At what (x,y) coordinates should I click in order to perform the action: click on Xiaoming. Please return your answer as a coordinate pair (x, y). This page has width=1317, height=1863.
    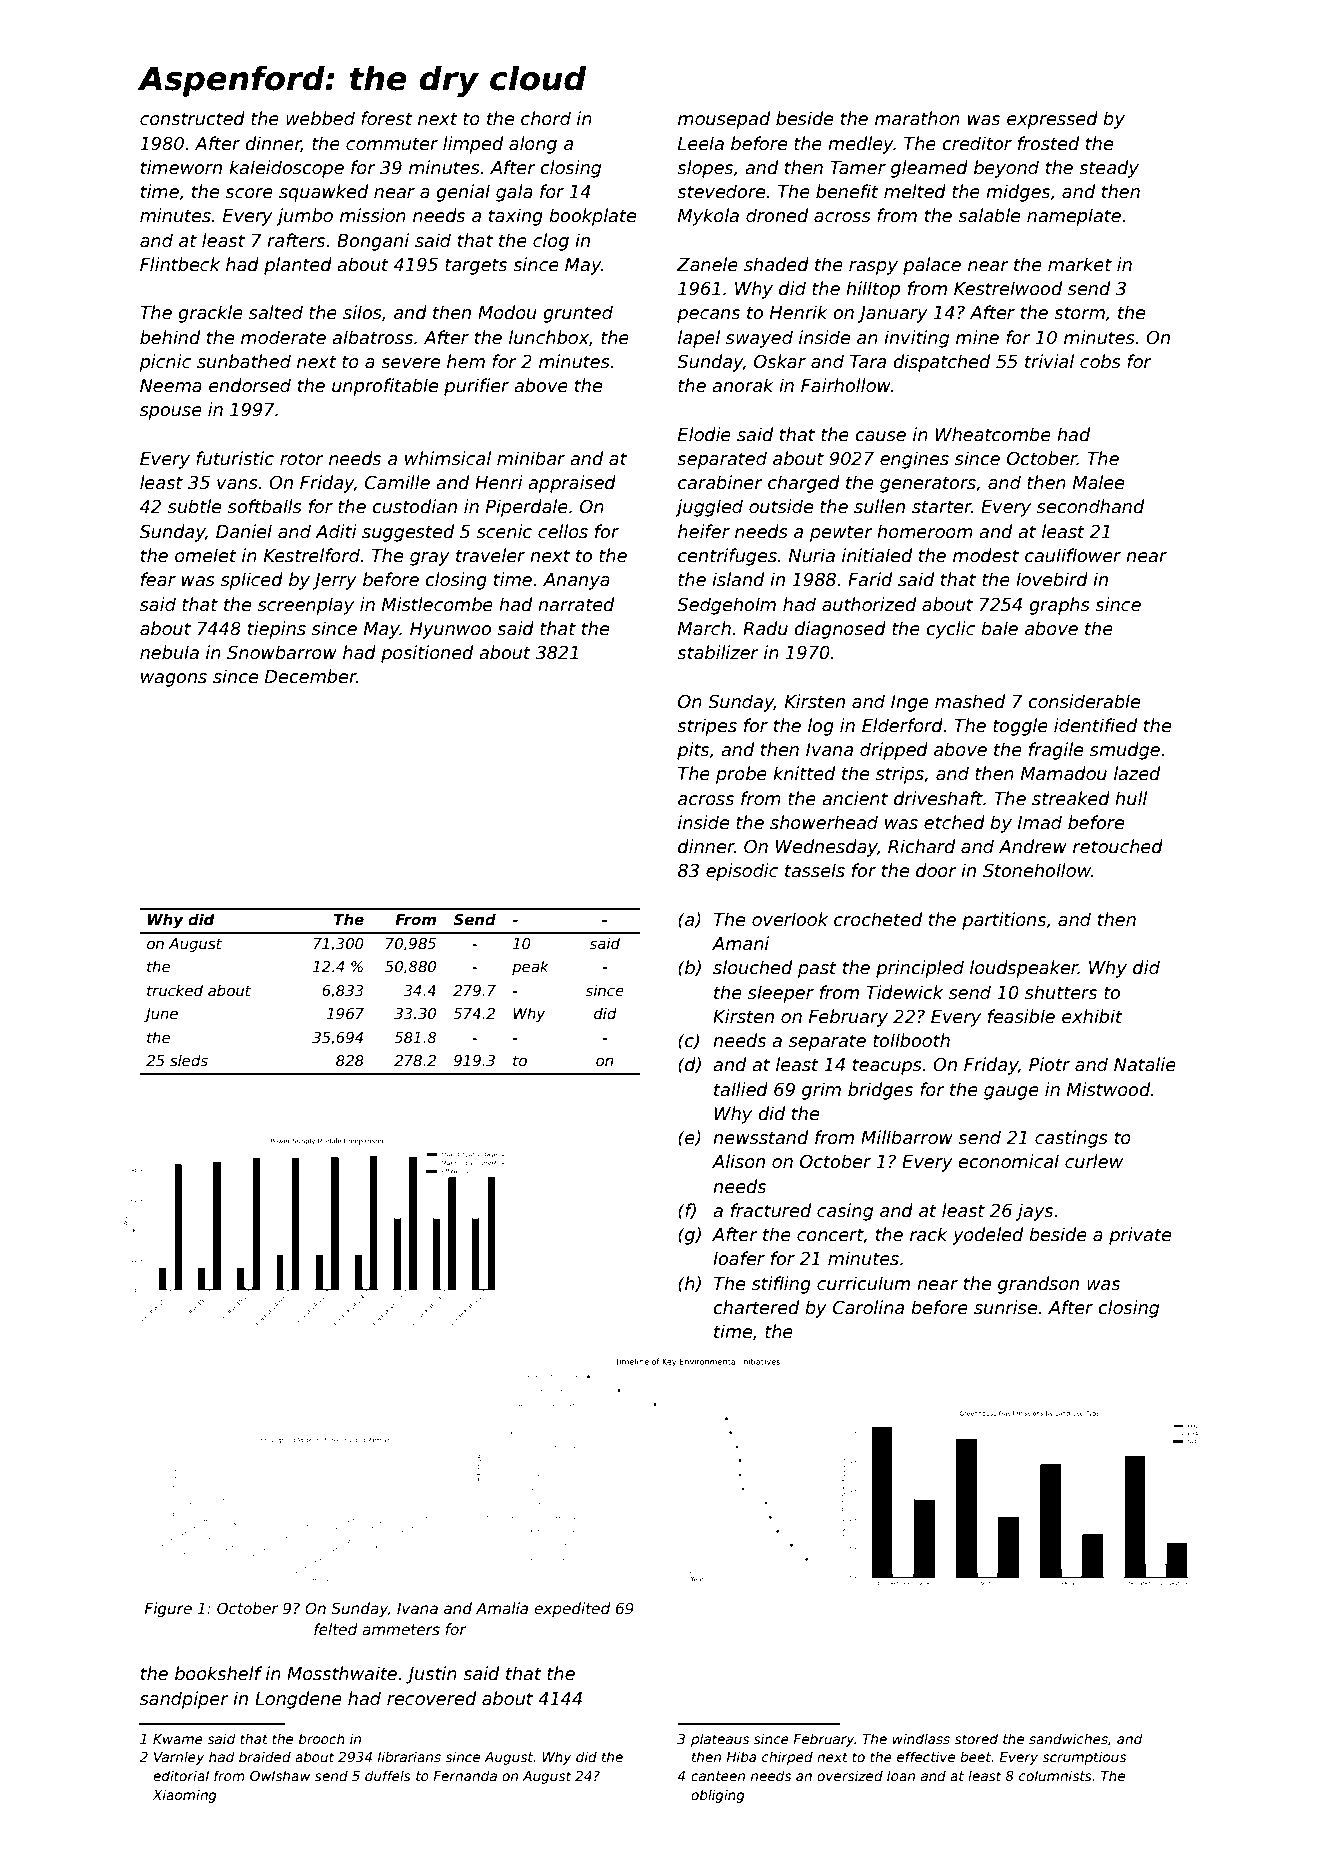
    Looking at the image, I should click on (184, 1796).
